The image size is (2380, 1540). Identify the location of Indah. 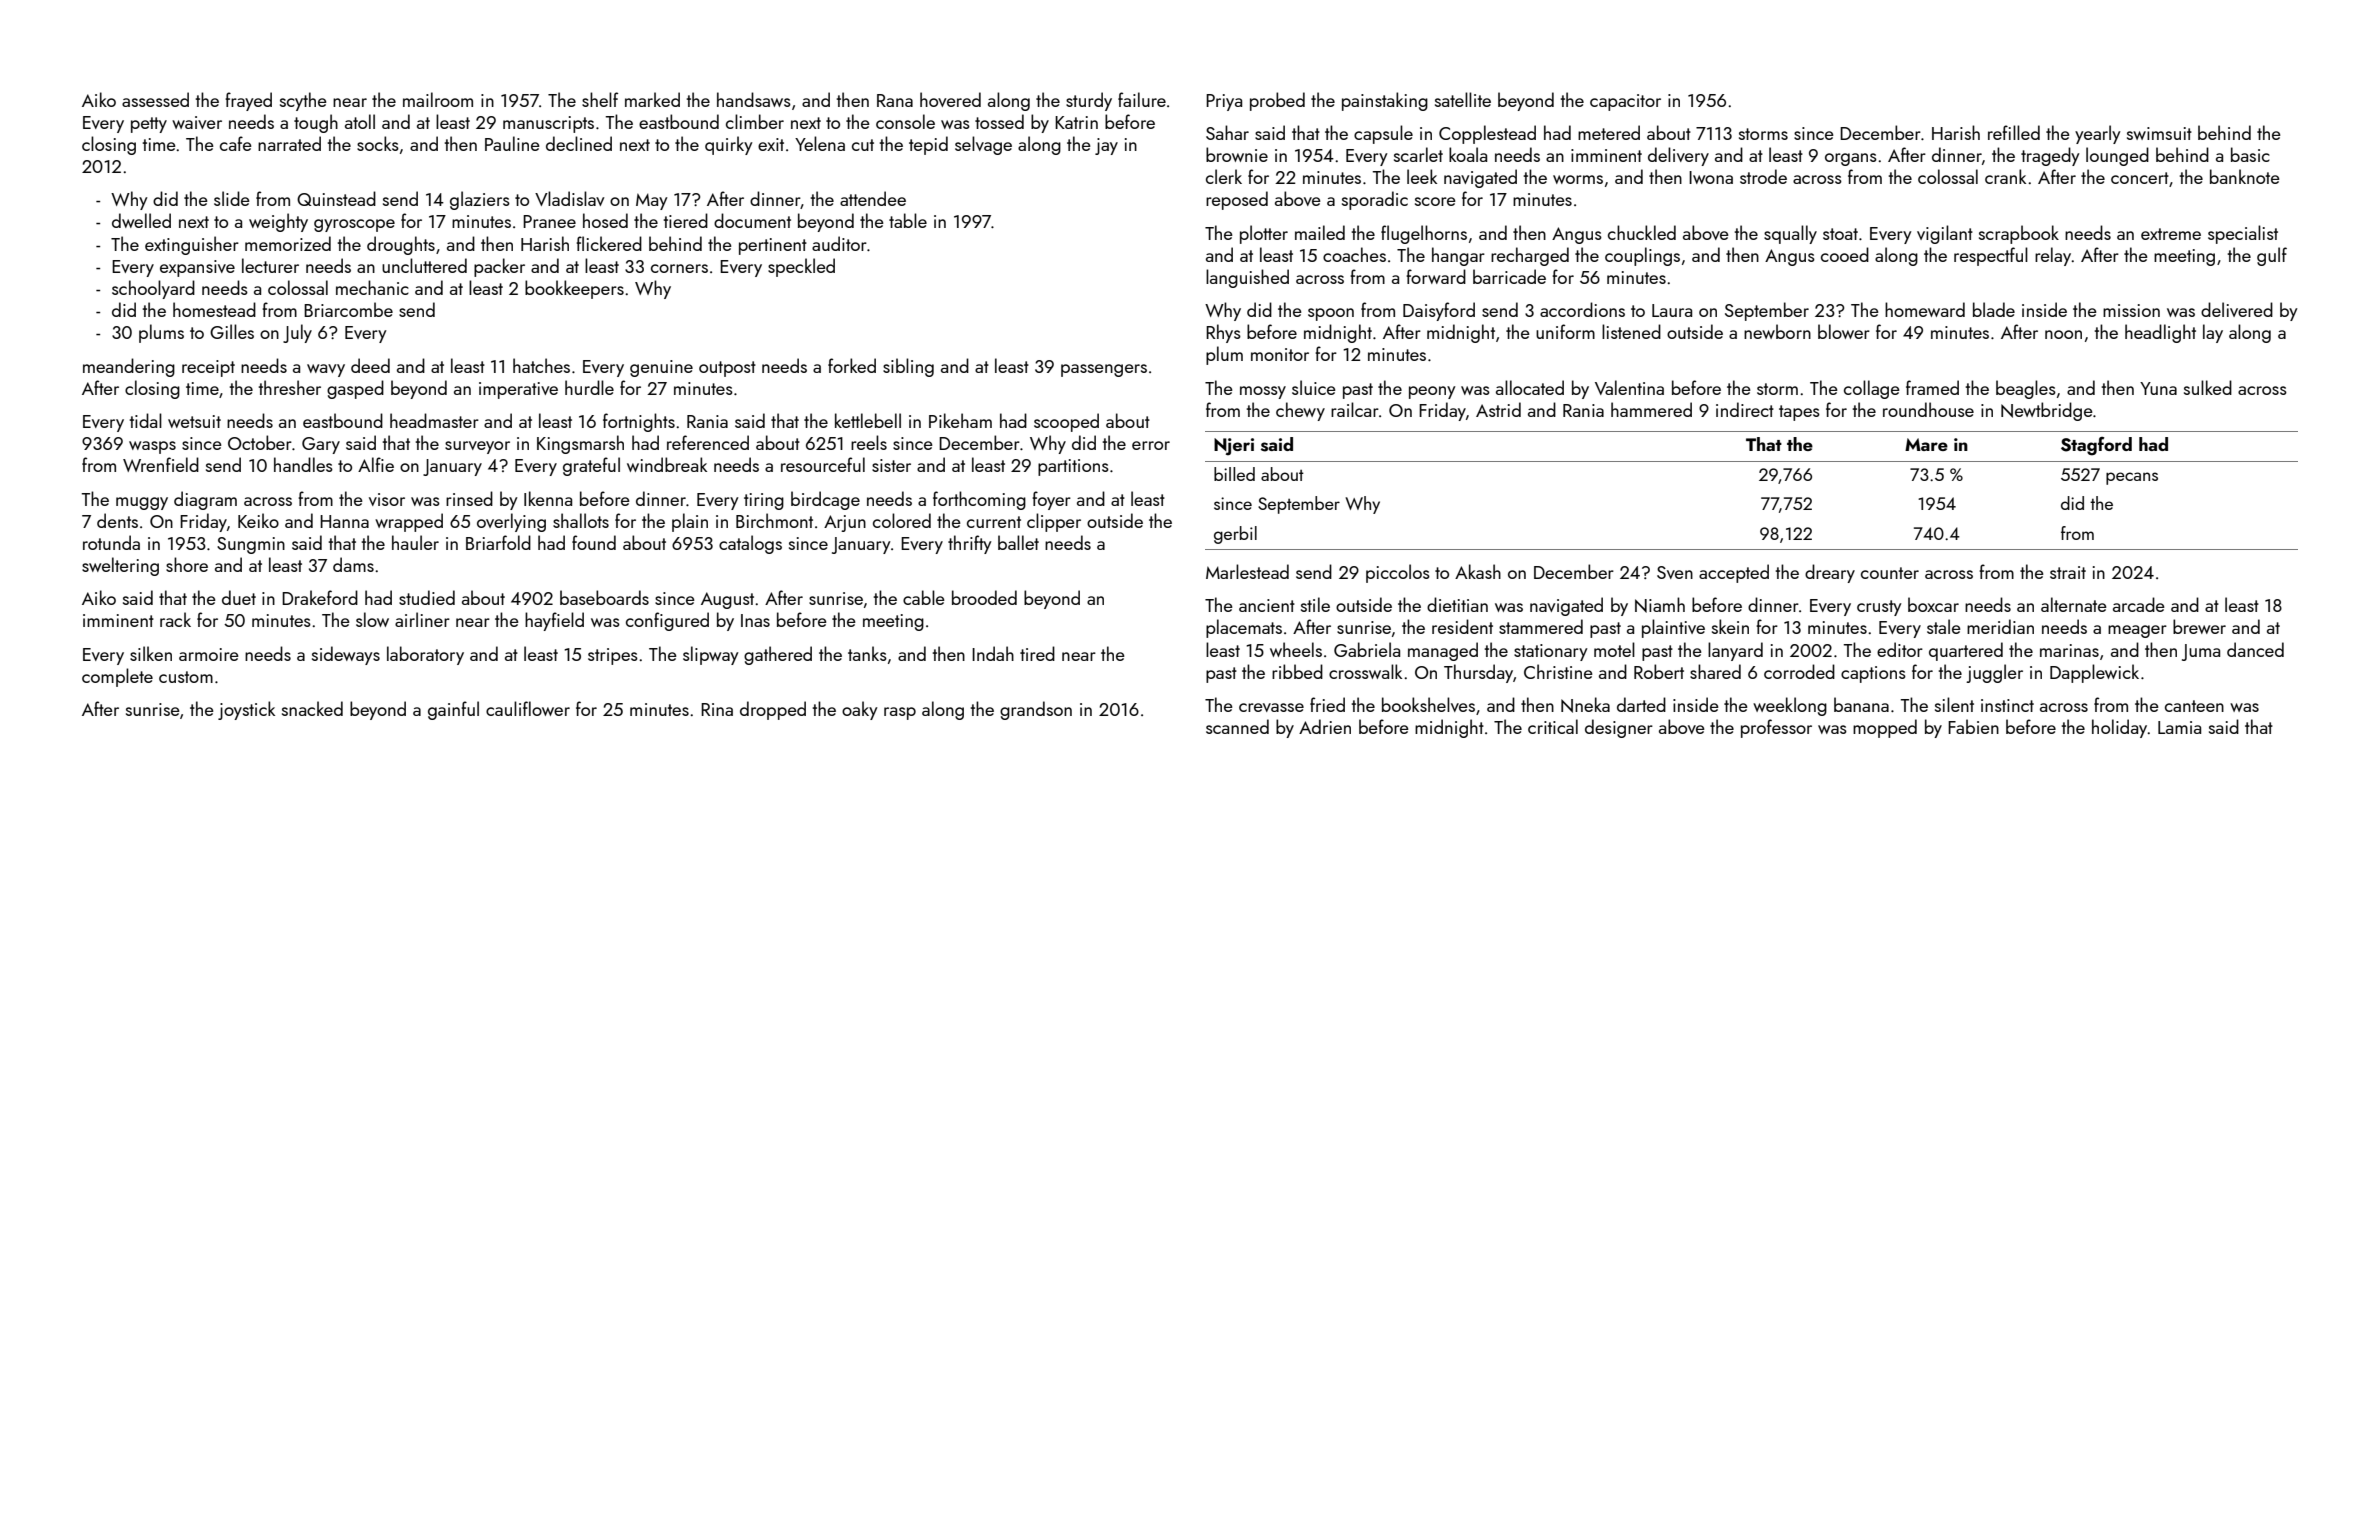
(993, 653).
